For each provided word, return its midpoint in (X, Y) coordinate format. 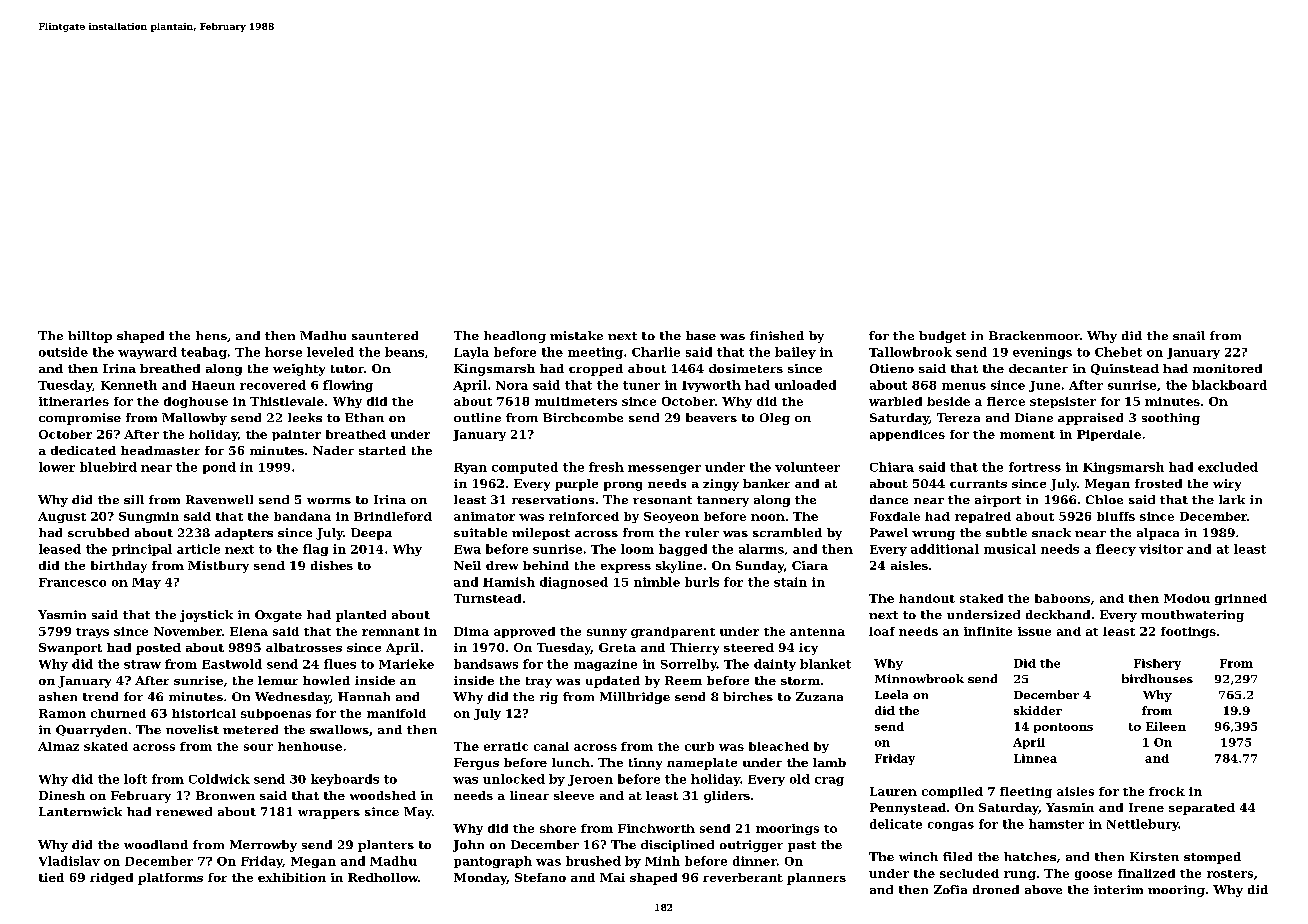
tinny (645, 764)
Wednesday (292, 698)
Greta (617, 647)
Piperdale (1109, 435)
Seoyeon (671, 517)
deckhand (1058, 614)
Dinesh (62, 795)
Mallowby (194, 419)
